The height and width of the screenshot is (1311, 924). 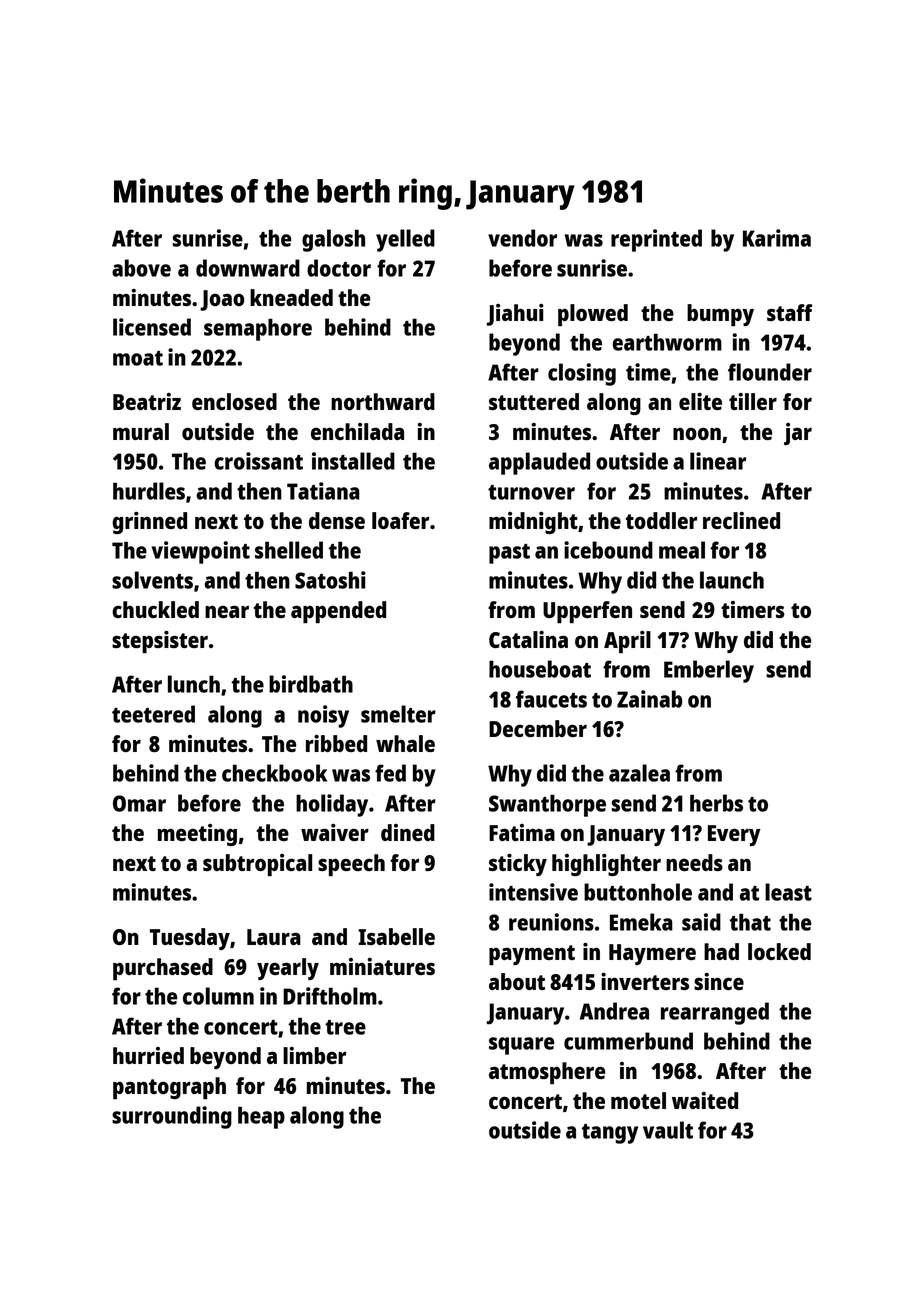 I want to click on jar, so click(x=798, y=434).
